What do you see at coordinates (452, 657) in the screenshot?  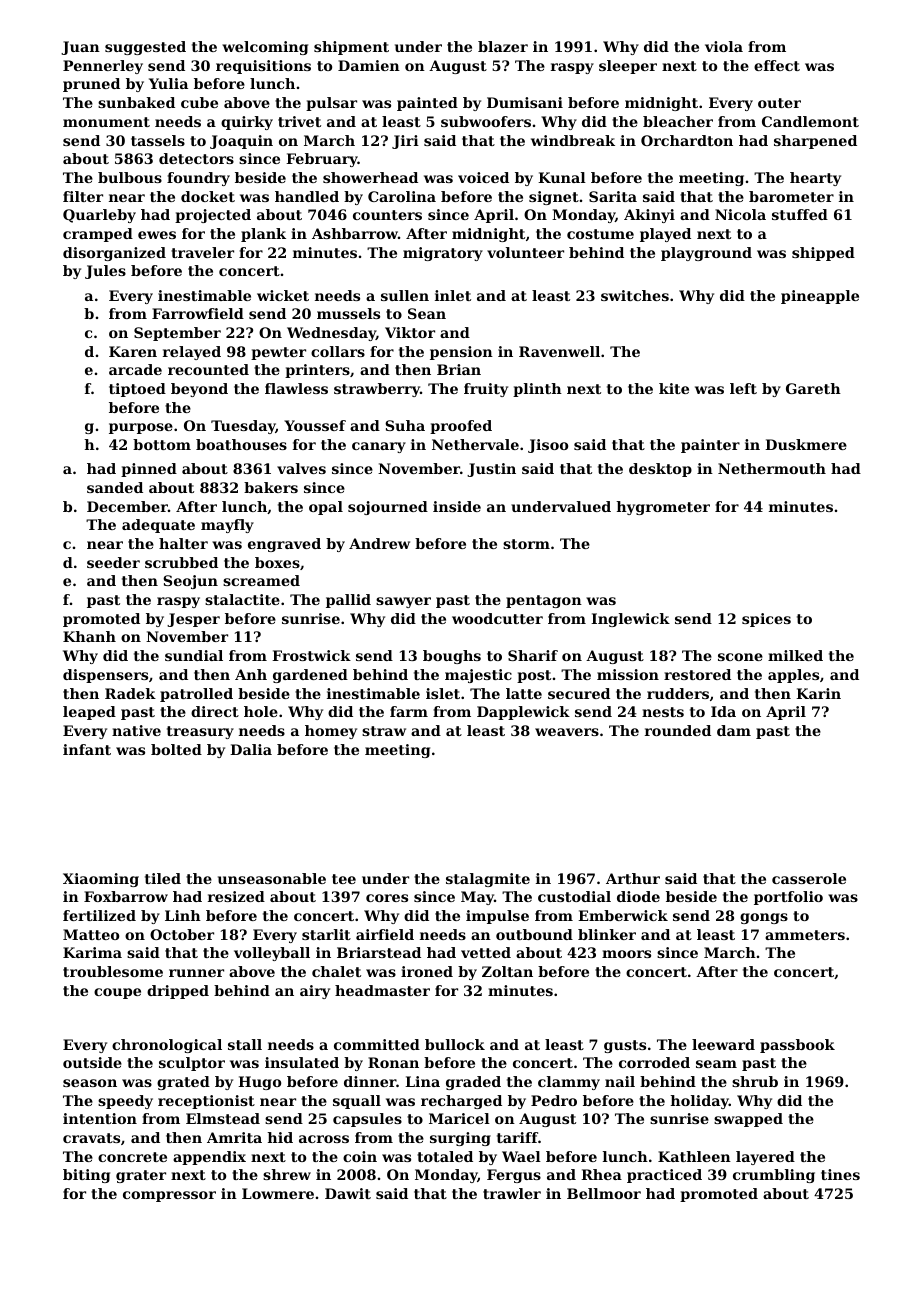 I see `boughs` at bounding box center [452, 657].
